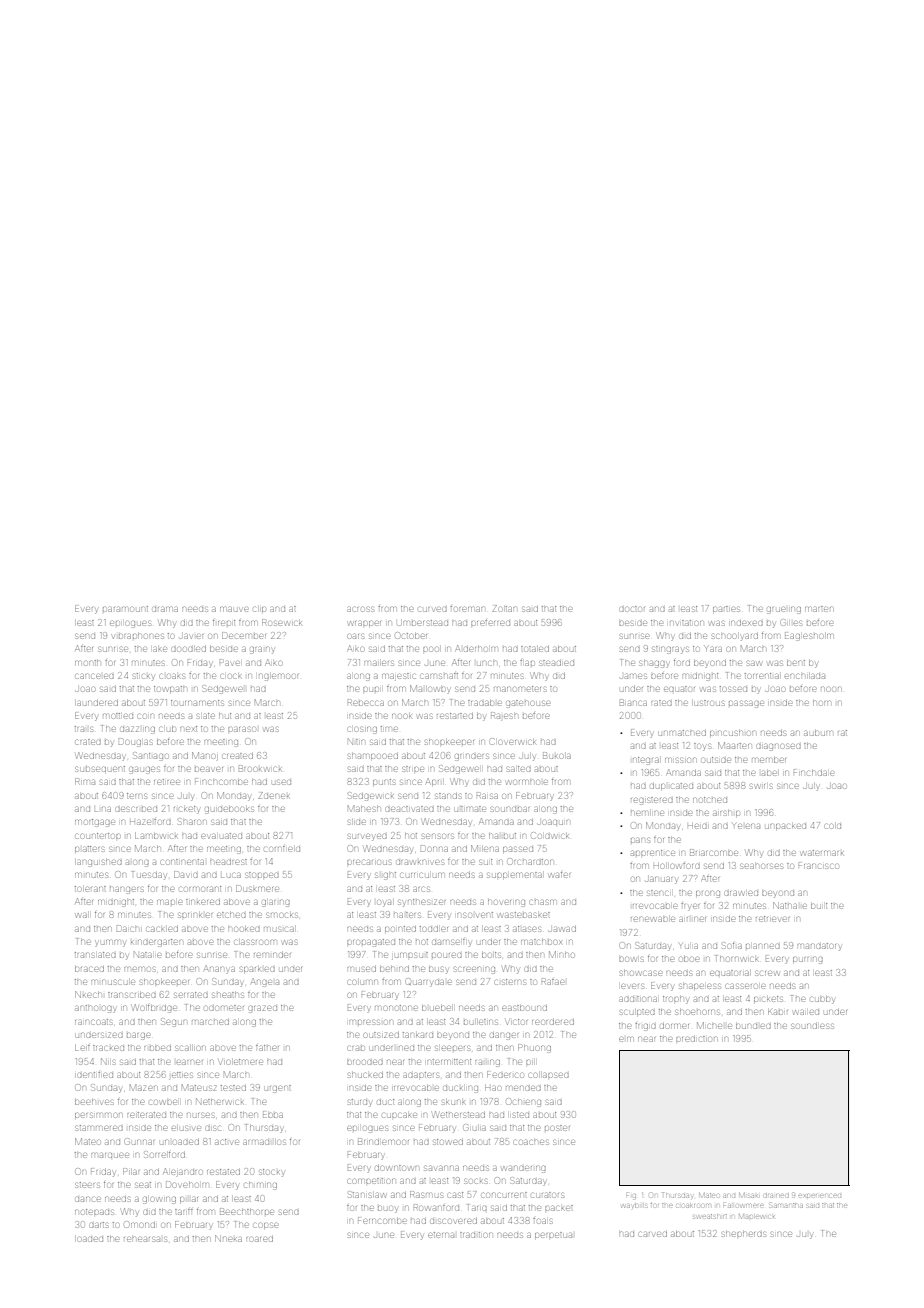 This screenshot has width=924, height=1308. I want to click on across, so click(360, 609).
